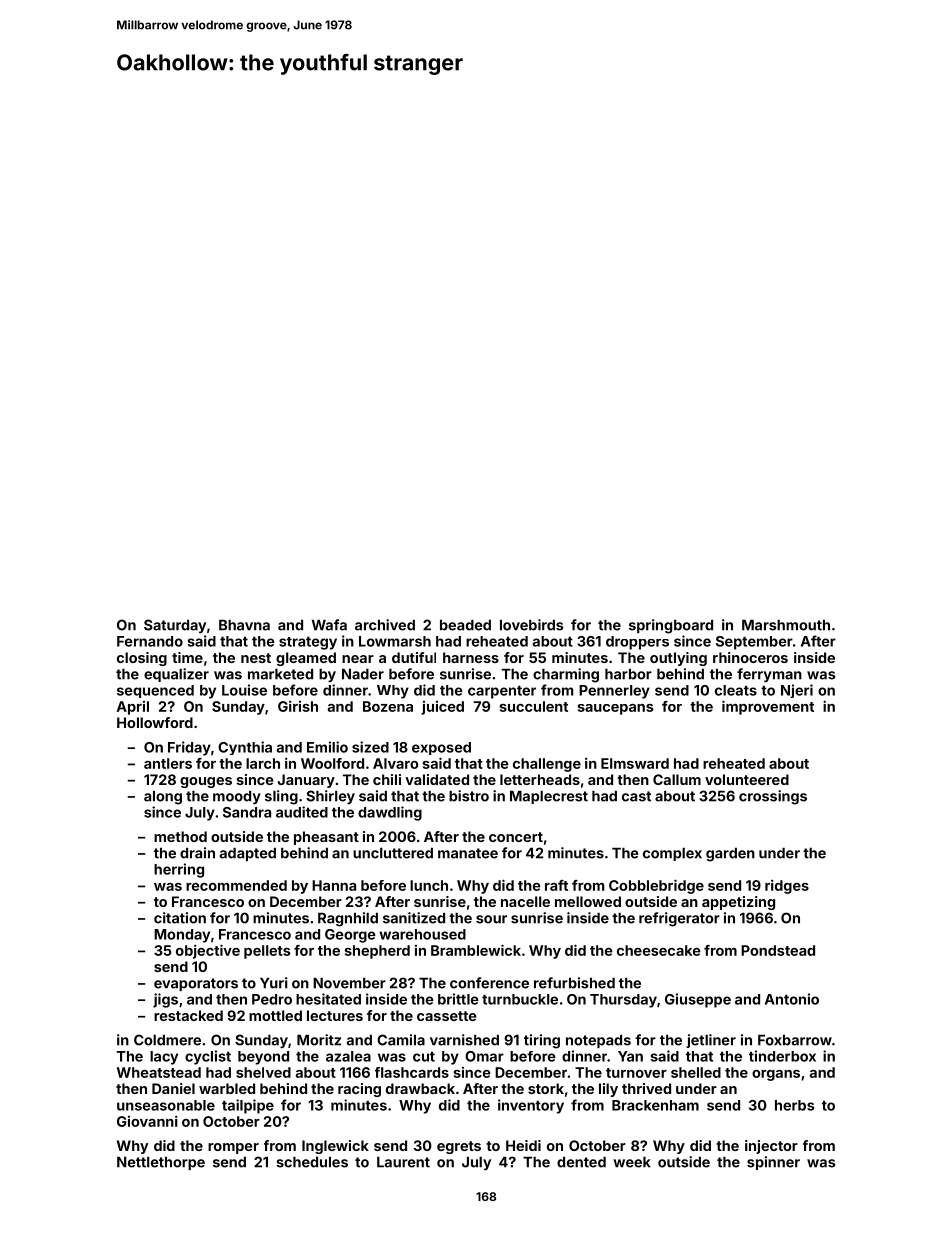 The height and width of the page is (1233, 952). I want to click on Bhavna, so click(244, 625).
